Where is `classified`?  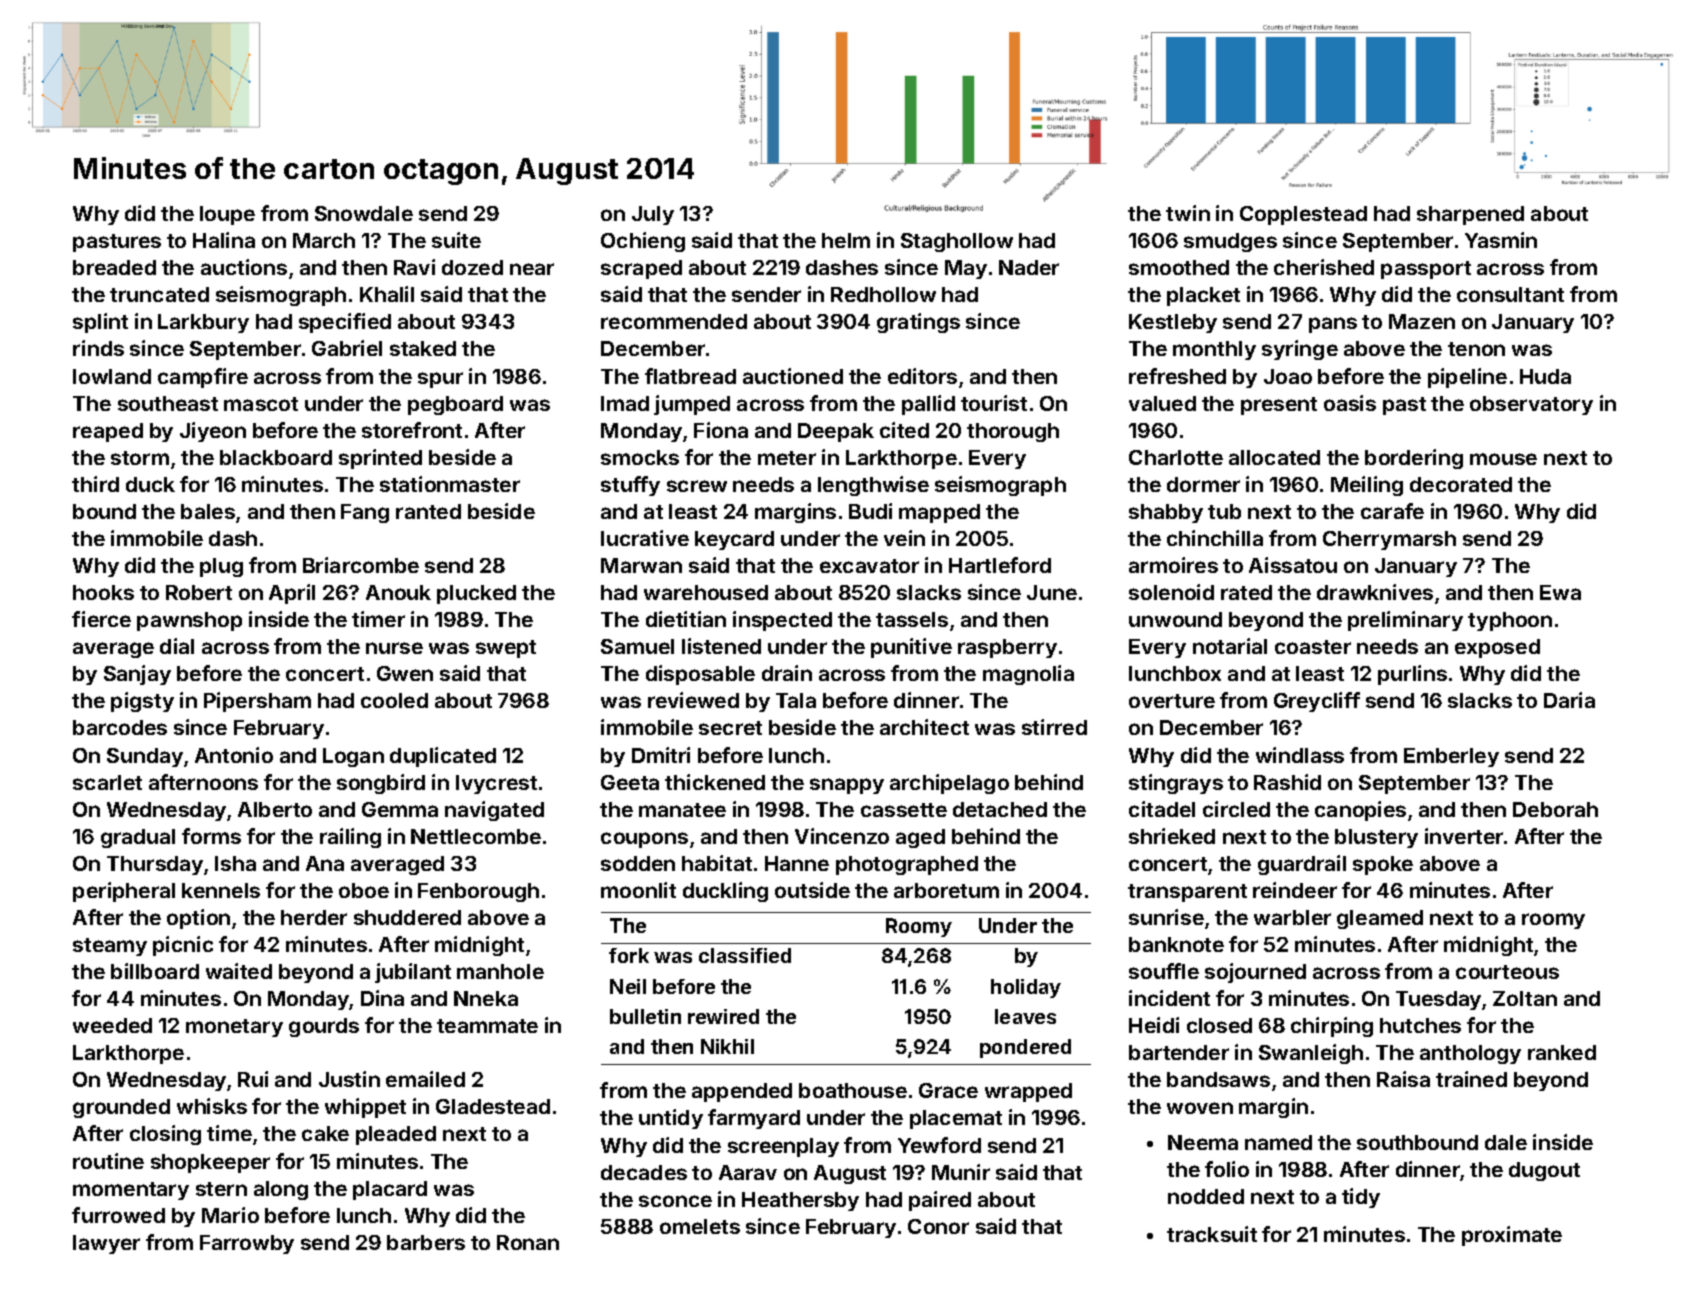 classified is located at coordinates (745, 955).
